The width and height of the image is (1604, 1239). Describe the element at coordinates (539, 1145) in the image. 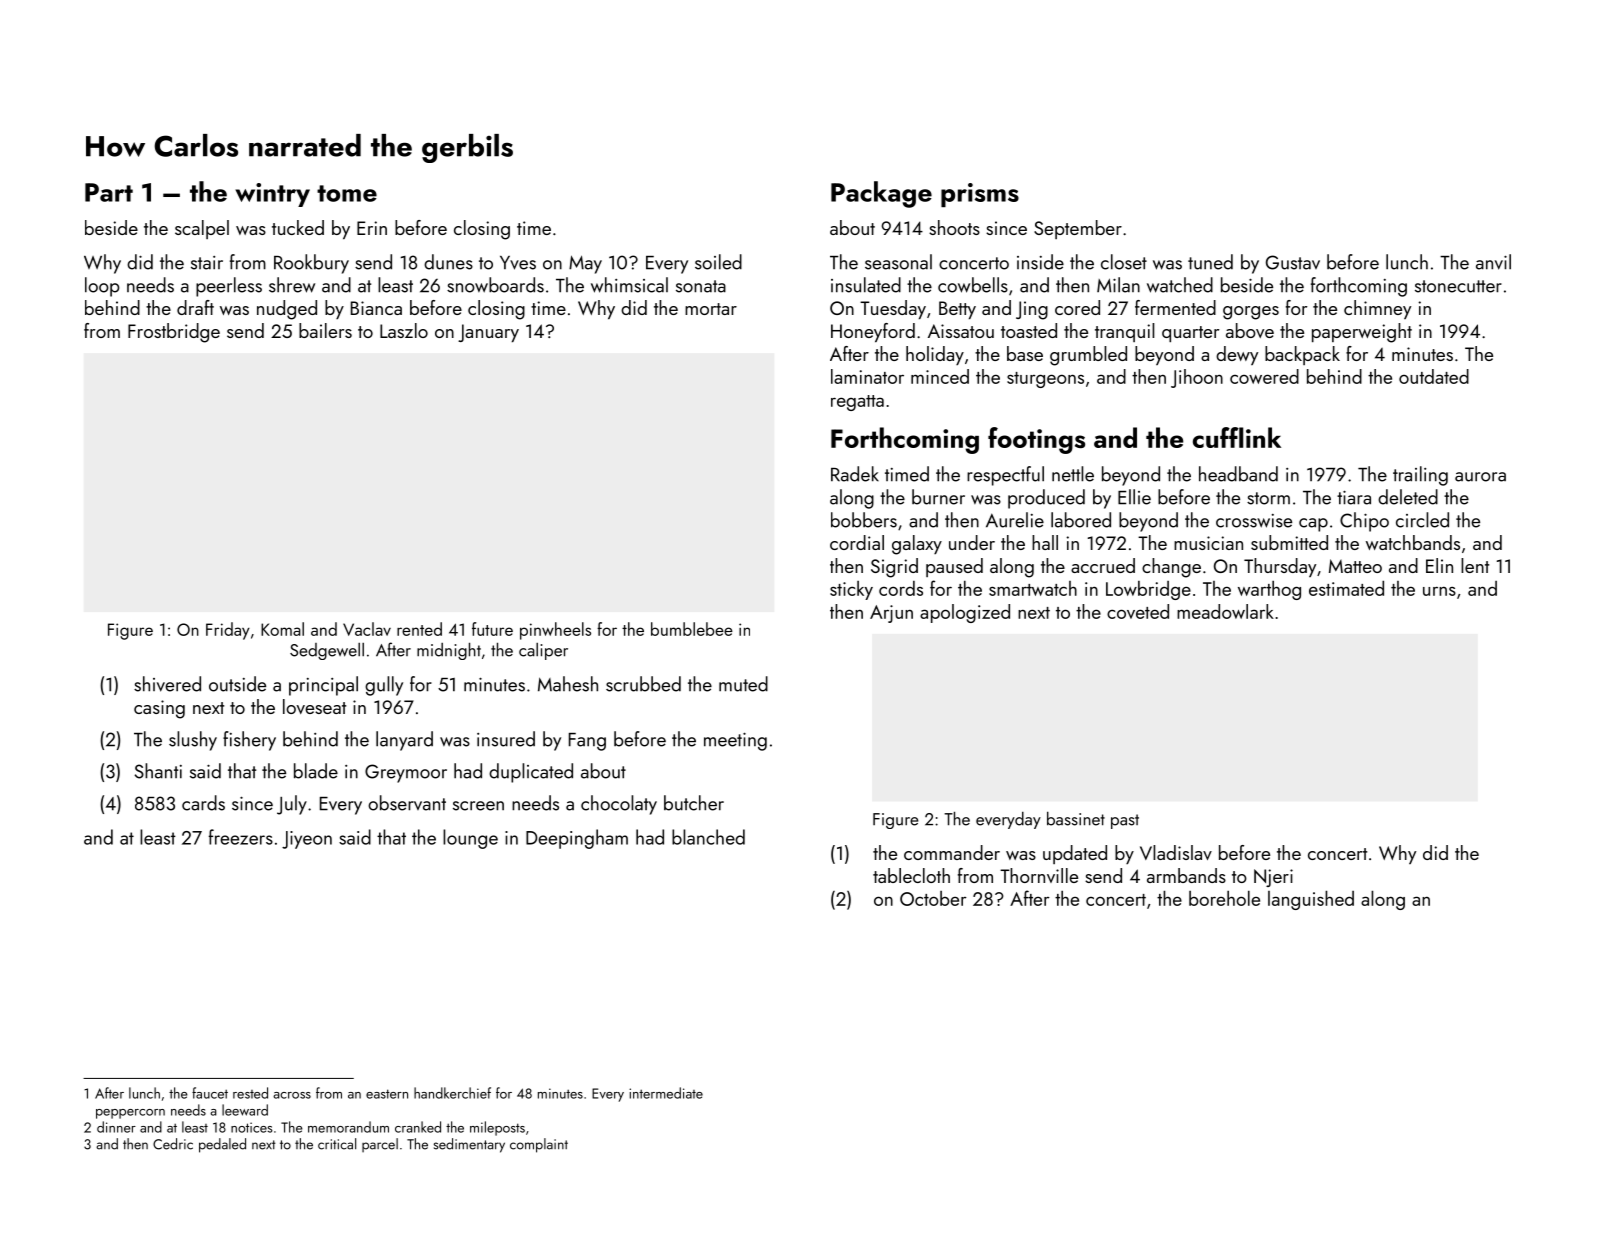

I see `complaint` at that location.
